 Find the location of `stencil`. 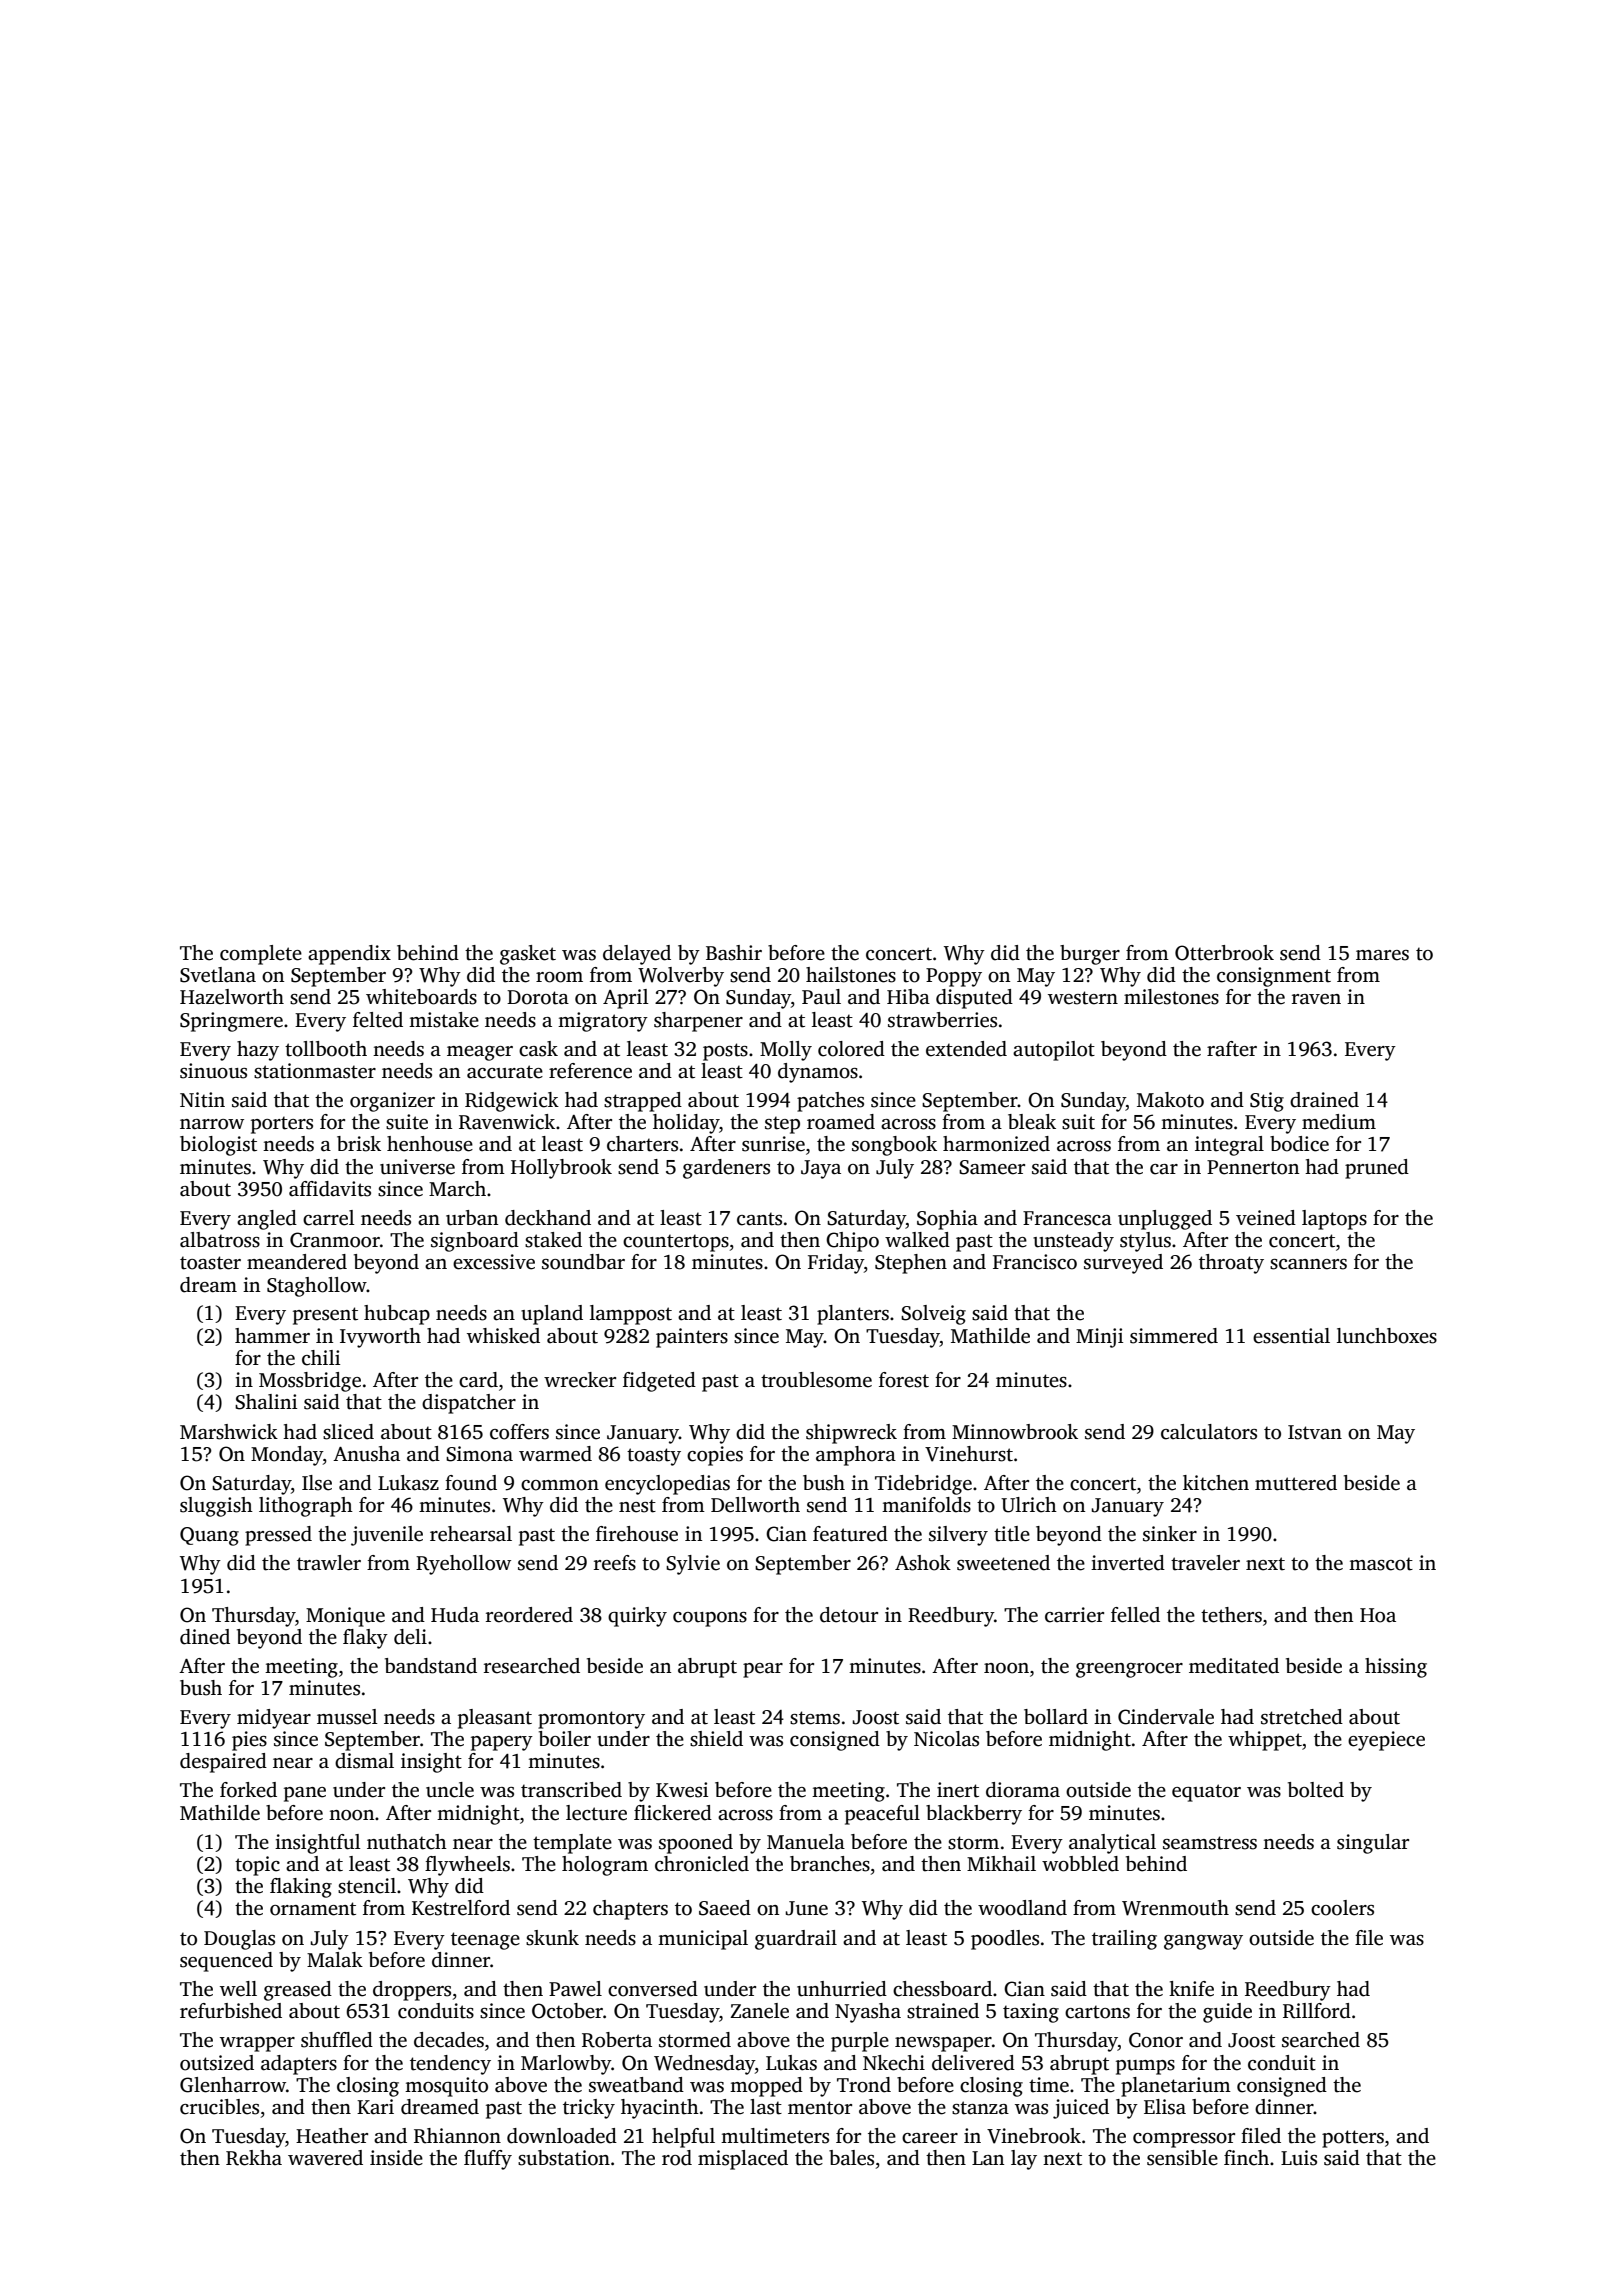

stencil is located at coordinates (367, 1886).
